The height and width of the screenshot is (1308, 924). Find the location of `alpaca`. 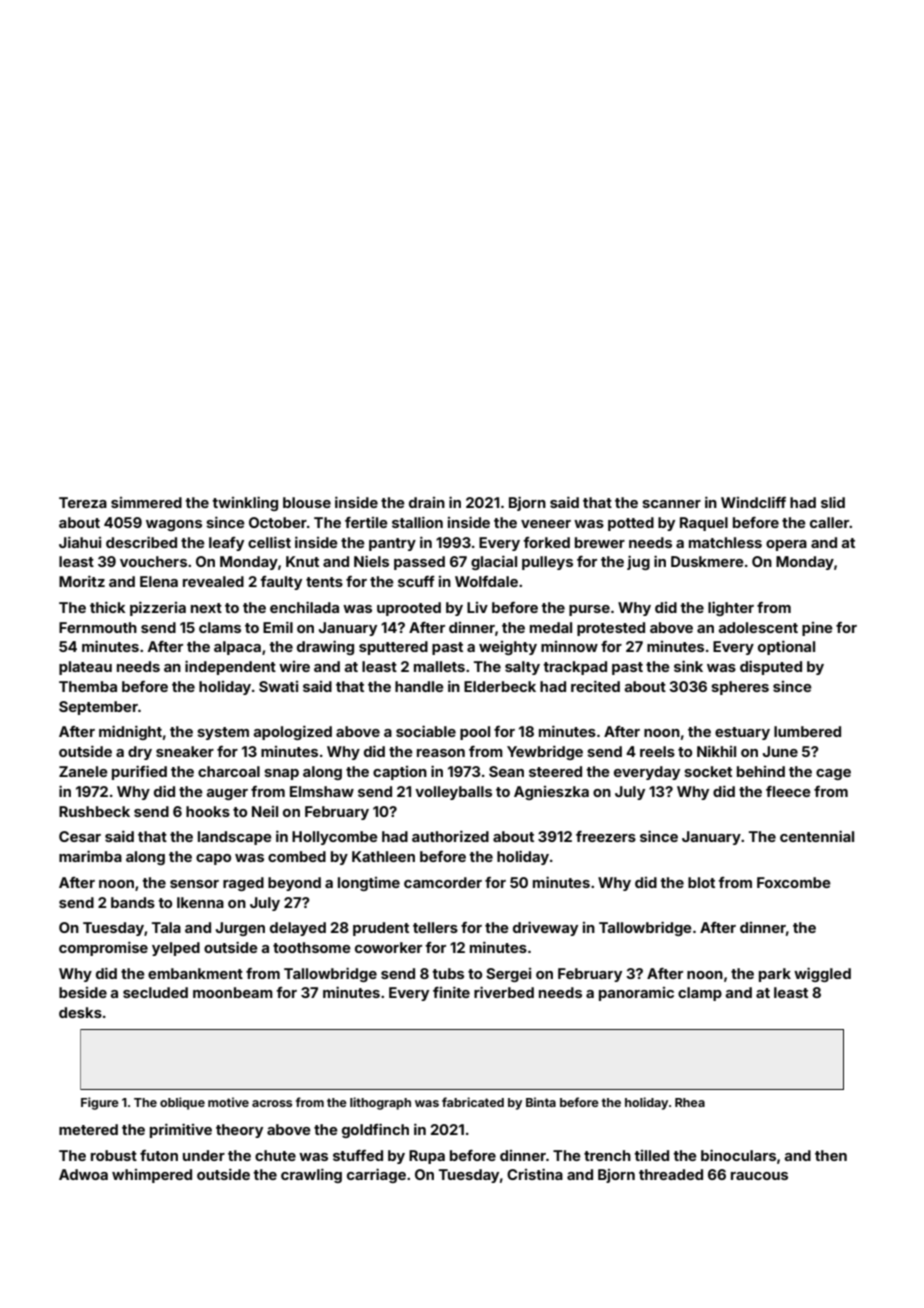

alpaca is located at coordinates (237, 648).
